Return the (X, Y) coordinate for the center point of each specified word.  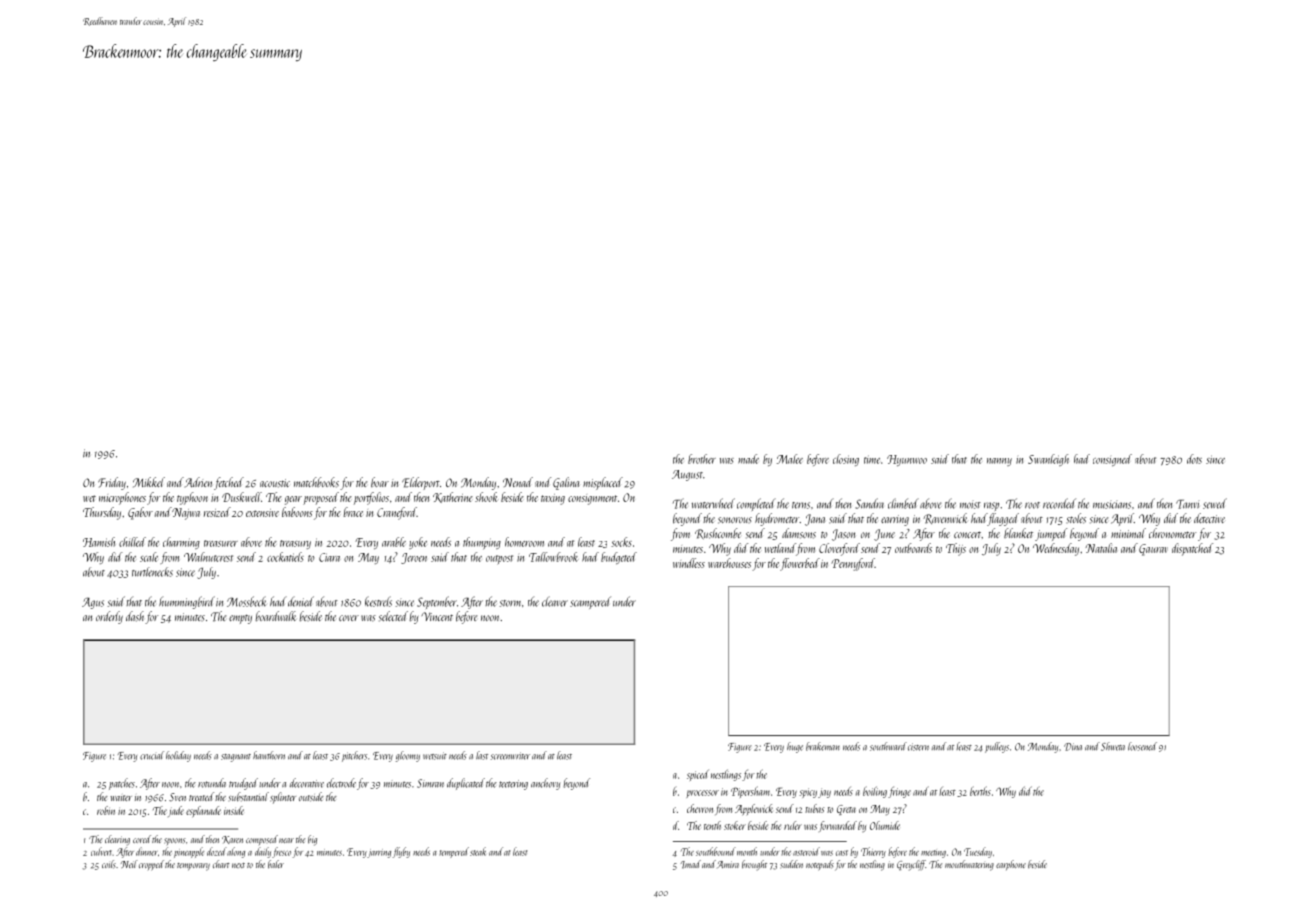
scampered (590, 602)
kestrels (378, 601)
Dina (1073, 747)
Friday (112, 483)
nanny (999, 462)
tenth (712, 825)
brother (702, 459)
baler (276, 864)
